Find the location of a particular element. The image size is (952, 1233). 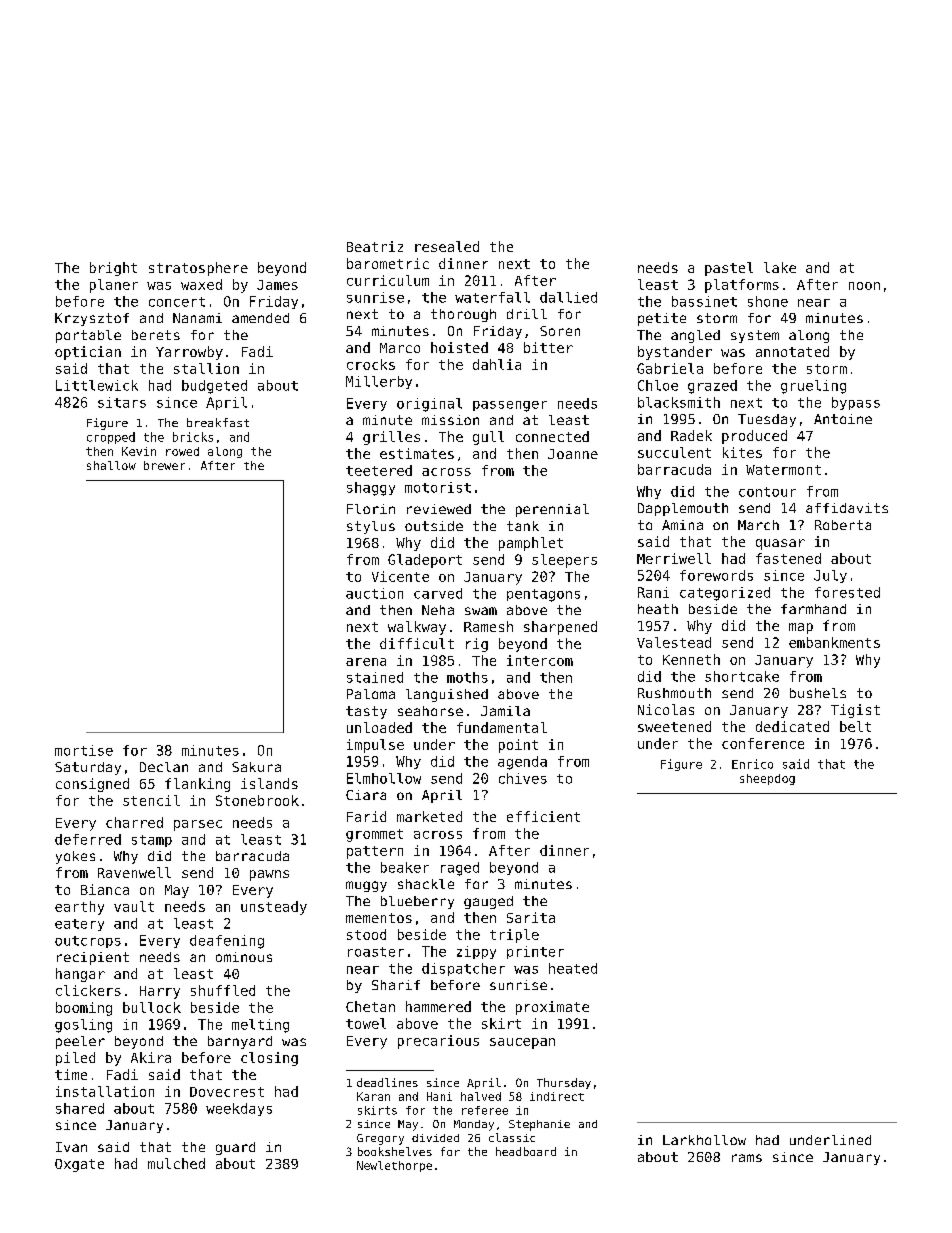

heated is located at coordinates (573, 968).
